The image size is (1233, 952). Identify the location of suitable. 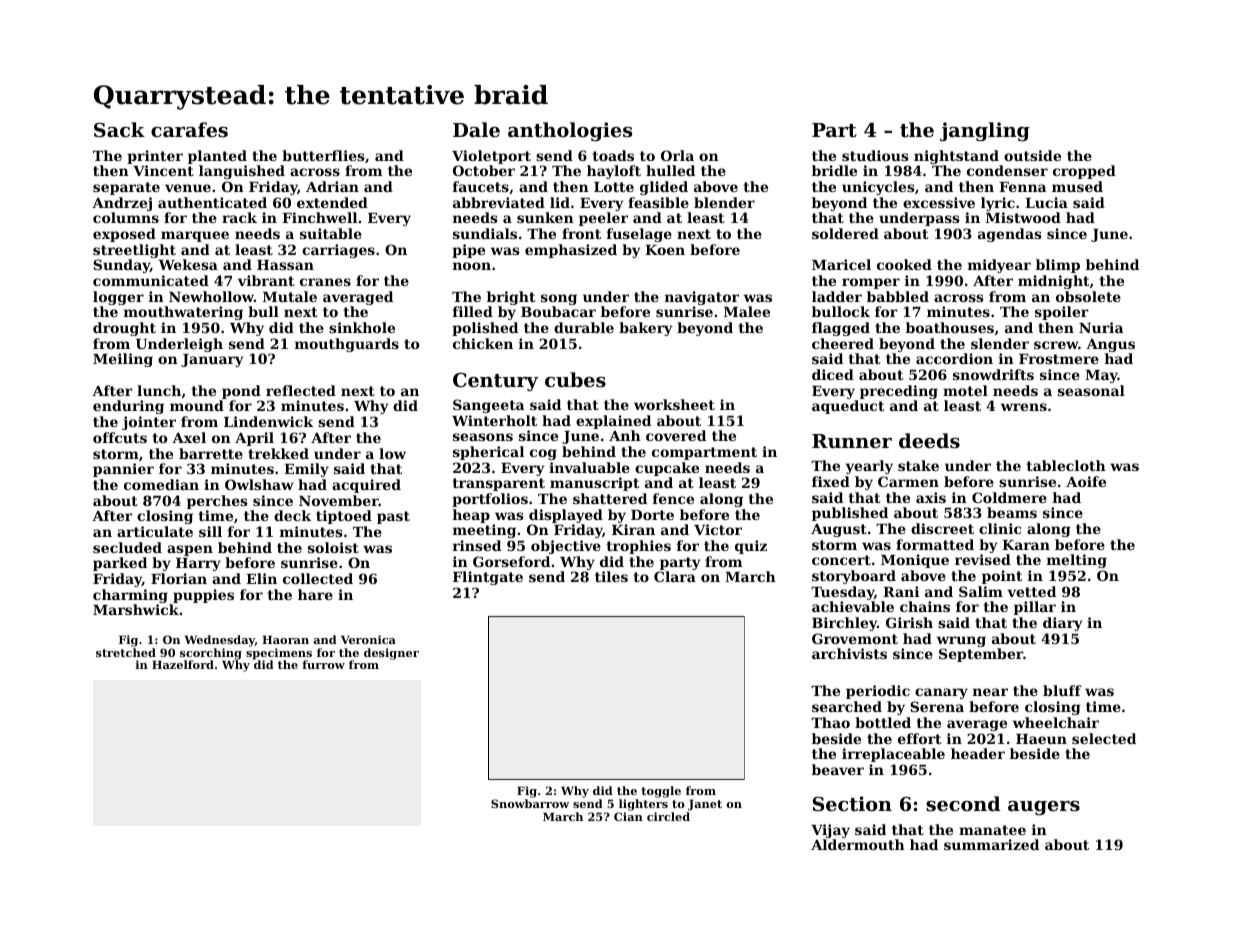
(331, 233).
